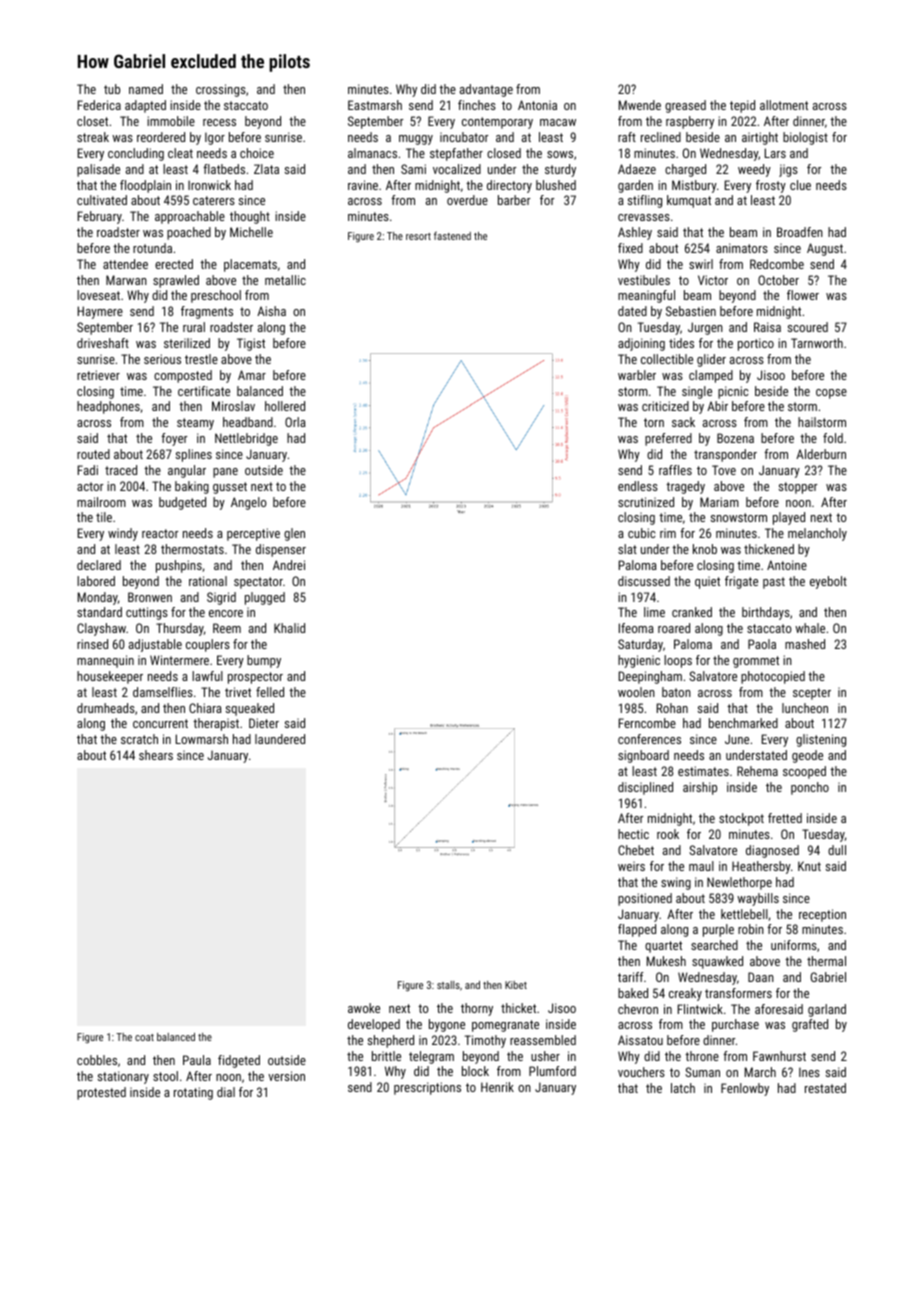 The height and width of the image is (1308, 924). What do you see at coordinates (264, 723) in the image?
I see `Dieter` at bounding box center [264, 723].
